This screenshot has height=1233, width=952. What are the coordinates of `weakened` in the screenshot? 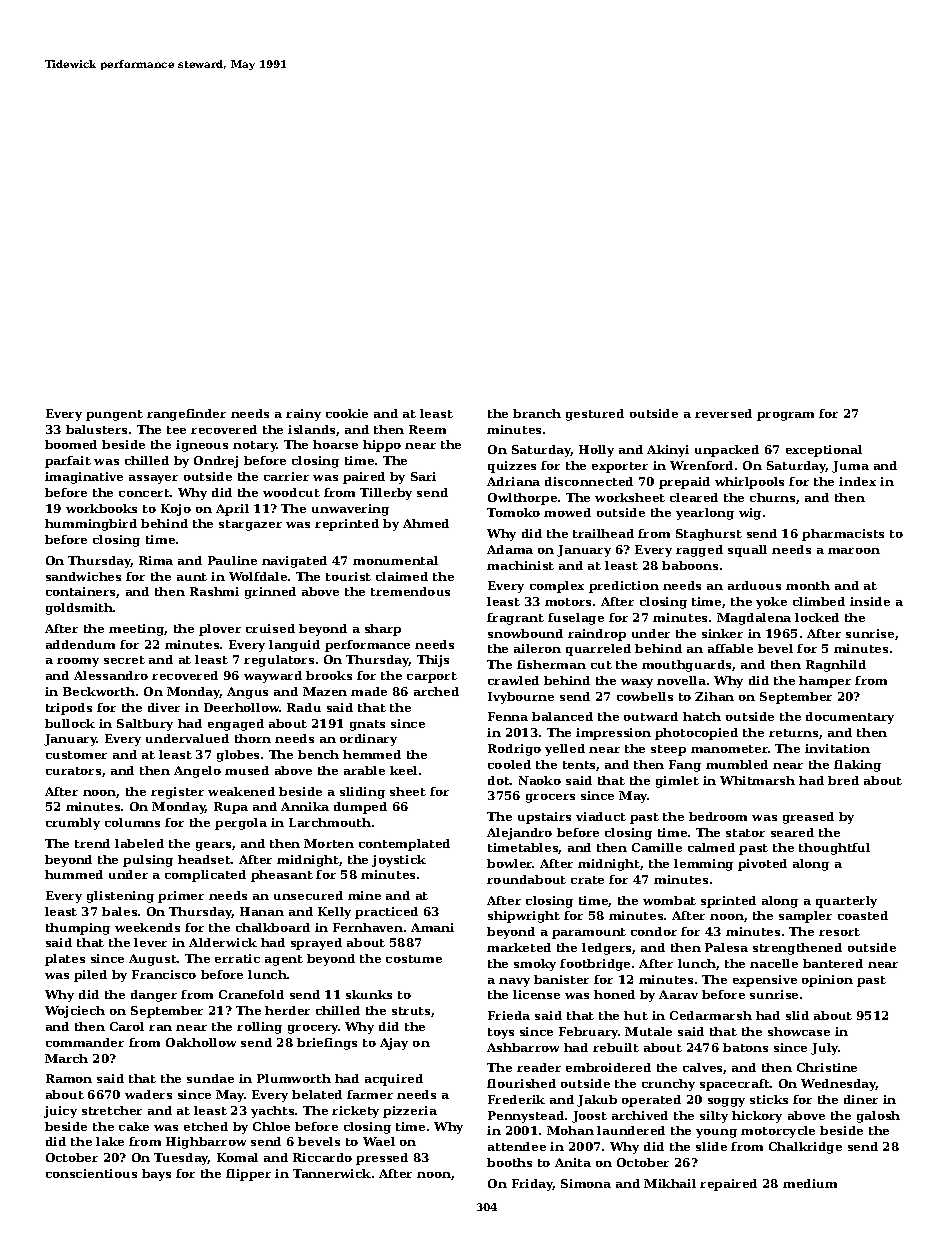 It's located at (241, 791).
